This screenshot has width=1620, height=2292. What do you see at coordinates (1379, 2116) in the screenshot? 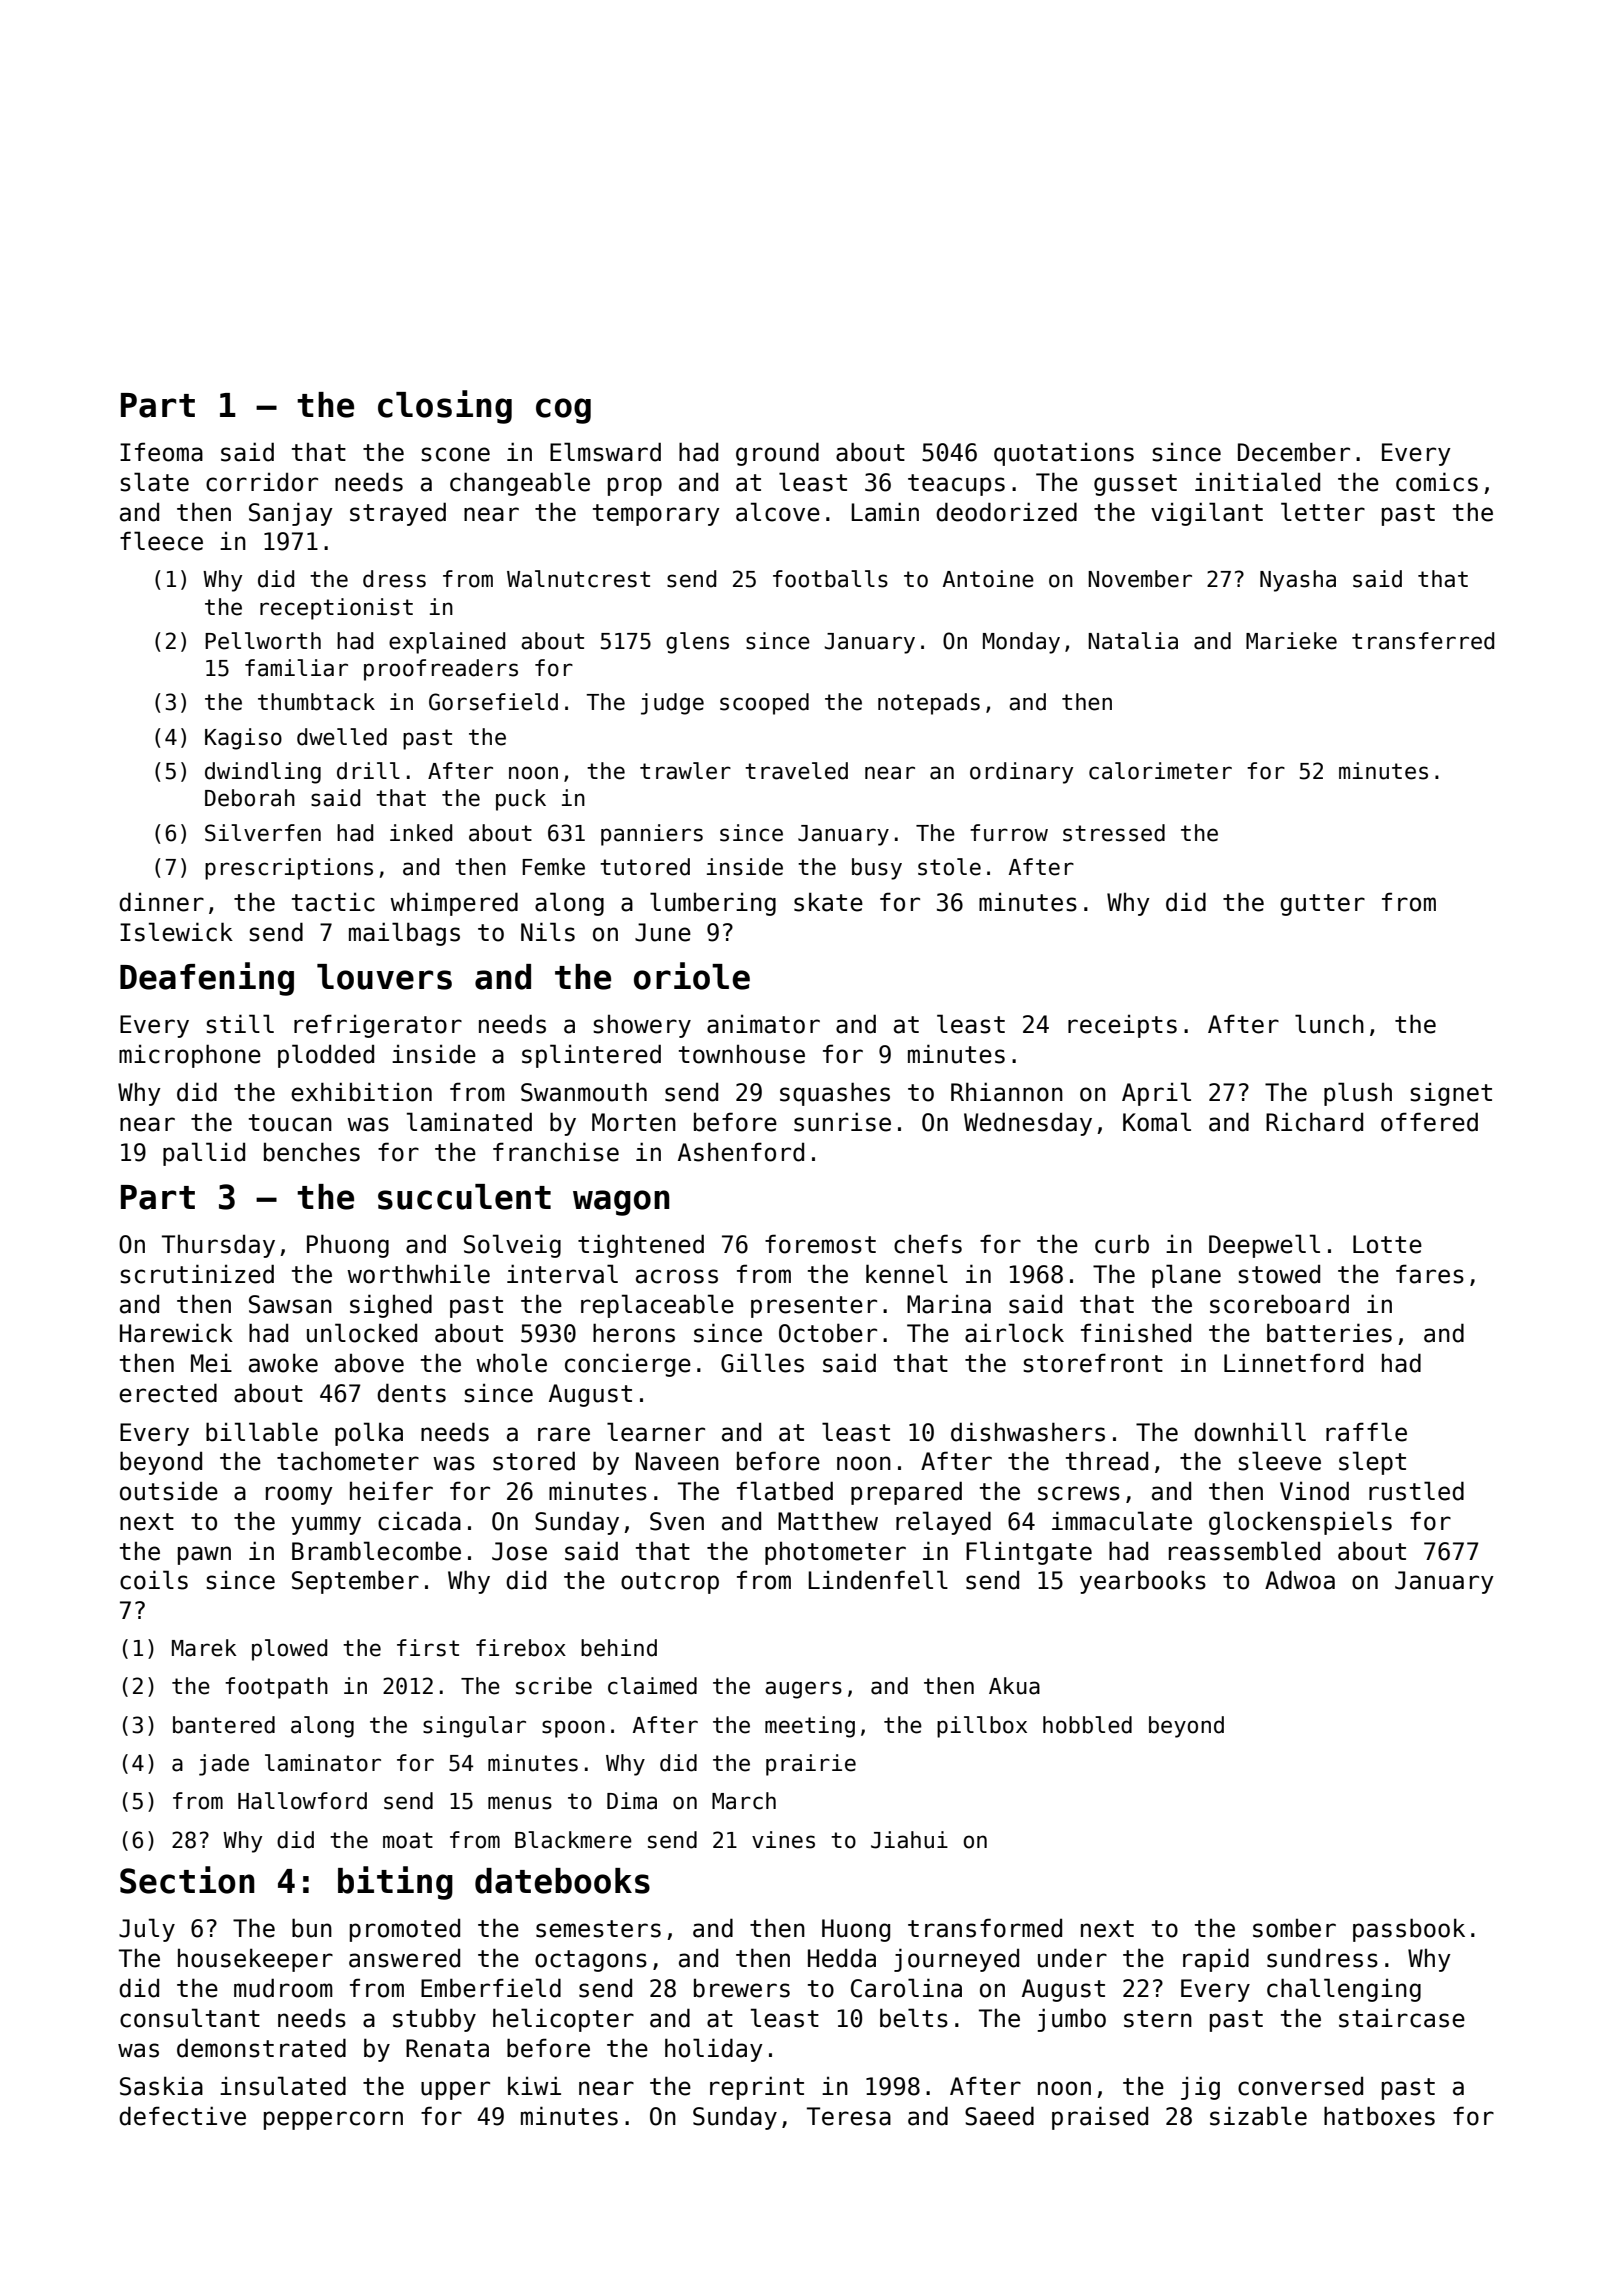
I see `hatboxes` at bounding box center [1379, 2116].
